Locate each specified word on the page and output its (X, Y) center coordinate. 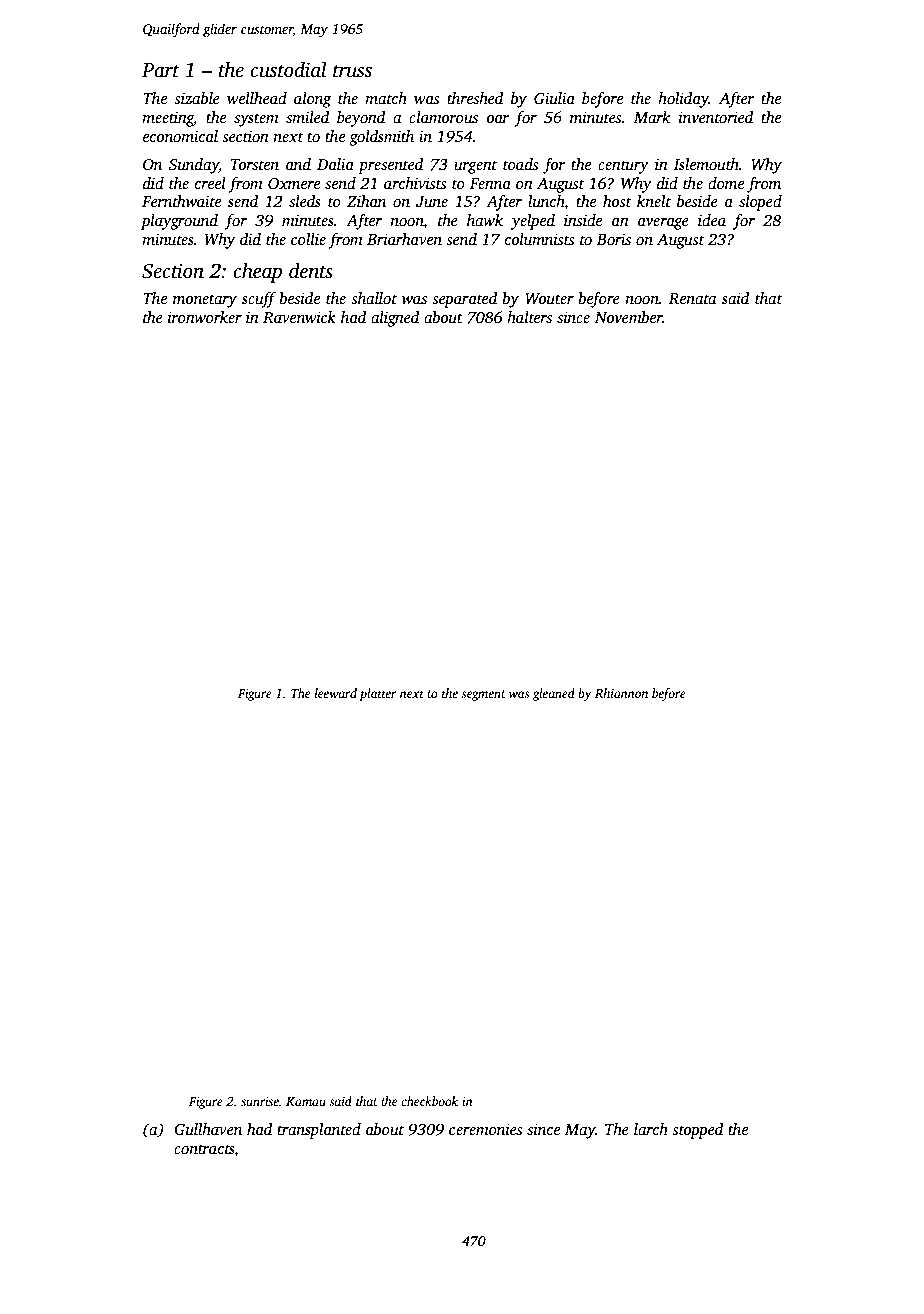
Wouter (549, 298)
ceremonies (485, 1129)
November (628, 317)
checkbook (429, 1101)
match (386, 98)
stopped (697, 1131)
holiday (683, 100)
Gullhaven (208, 1129)
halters (529, 317)
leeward (336, 693)
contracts (204, 1149)
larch (651, 1129)
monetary (205, 301)
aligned (395, 319)
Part (161, 70)
